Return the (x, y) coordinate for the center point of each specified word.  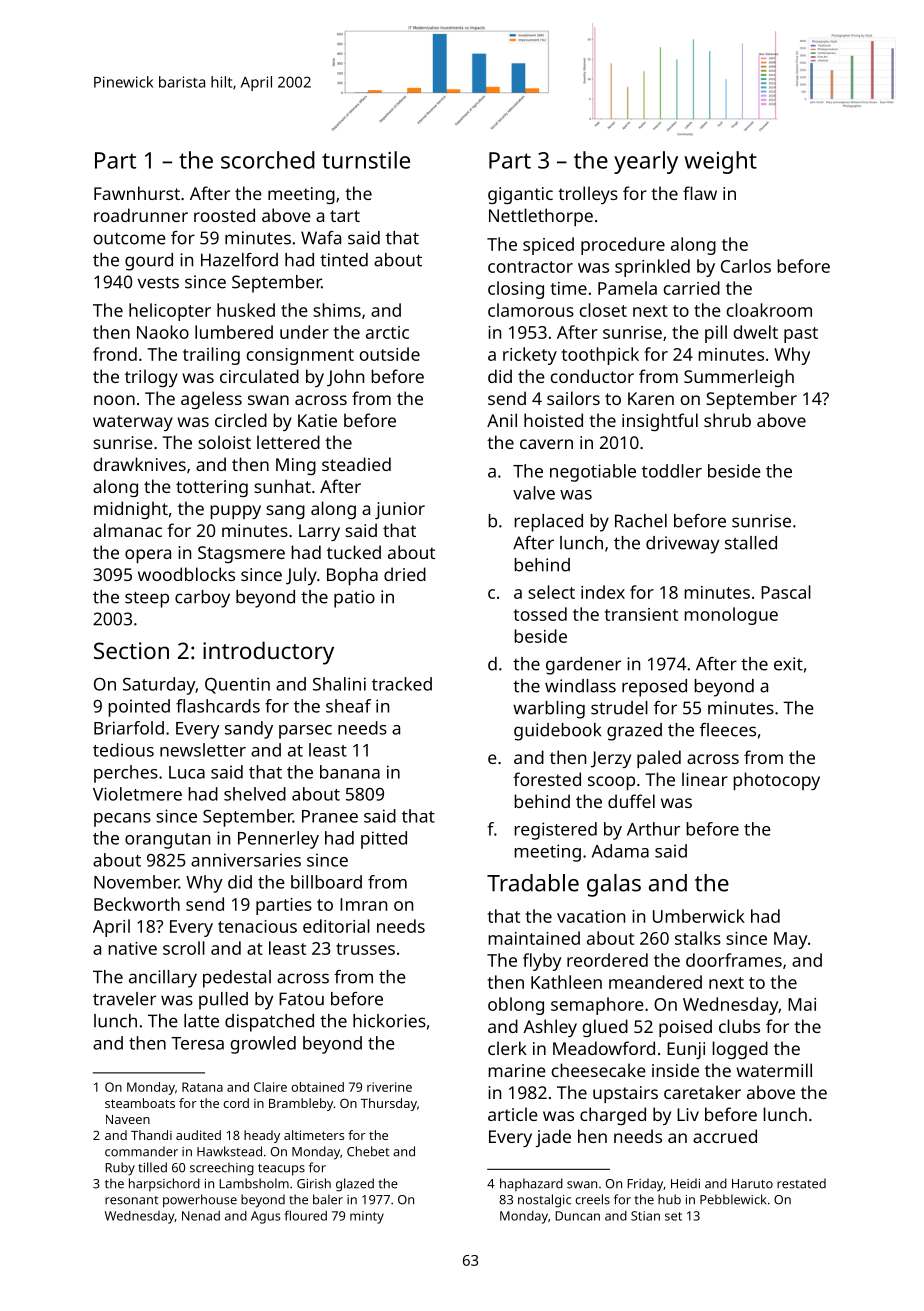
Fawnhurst (137, 193)
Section (131, 650)
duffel (631, 801)
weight (720, 162)
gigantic (520, 195)
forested (547, 779)
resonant (131, 1200)
